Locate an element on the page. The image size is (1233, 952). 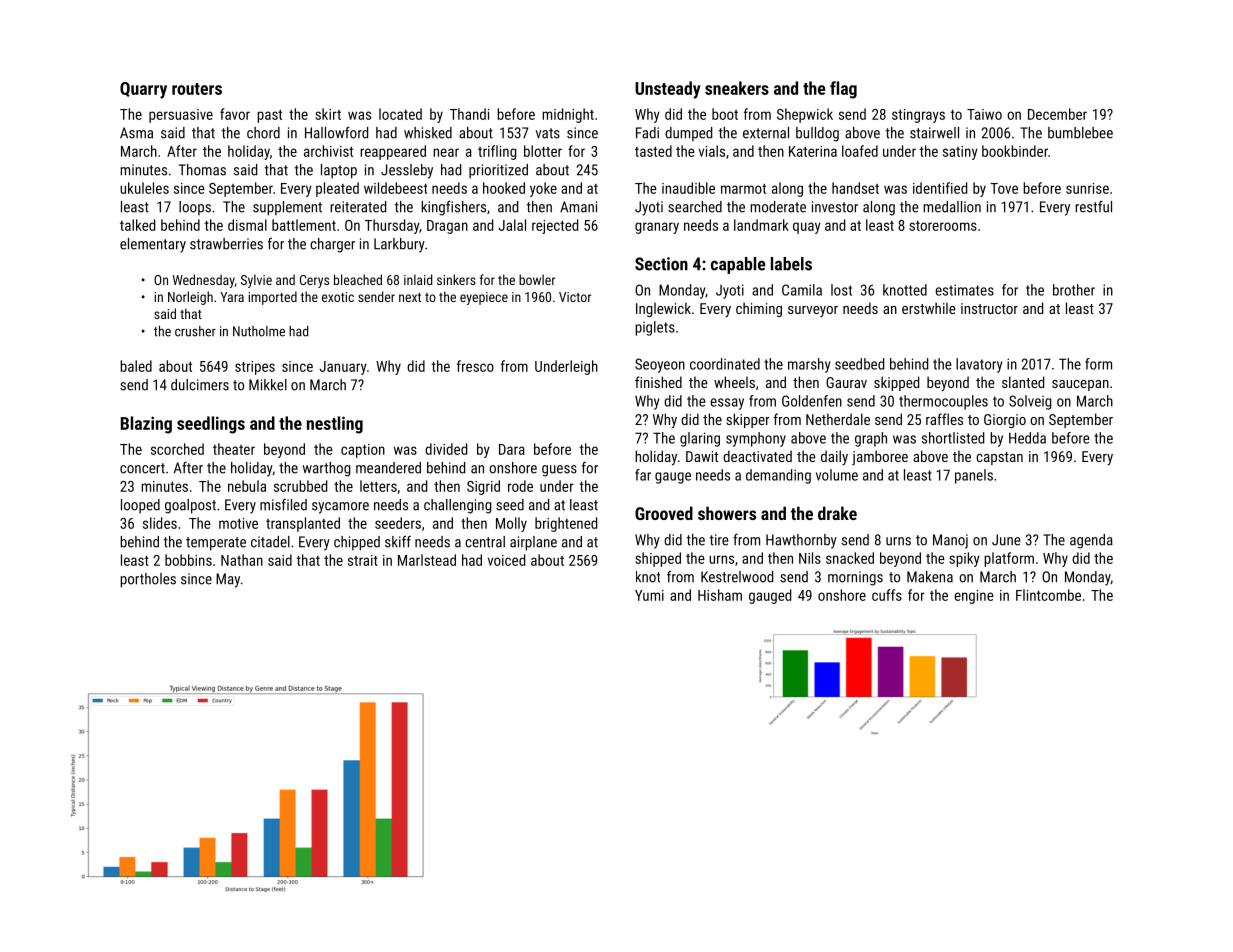
strawberries is located at coordinates (226, 244).
